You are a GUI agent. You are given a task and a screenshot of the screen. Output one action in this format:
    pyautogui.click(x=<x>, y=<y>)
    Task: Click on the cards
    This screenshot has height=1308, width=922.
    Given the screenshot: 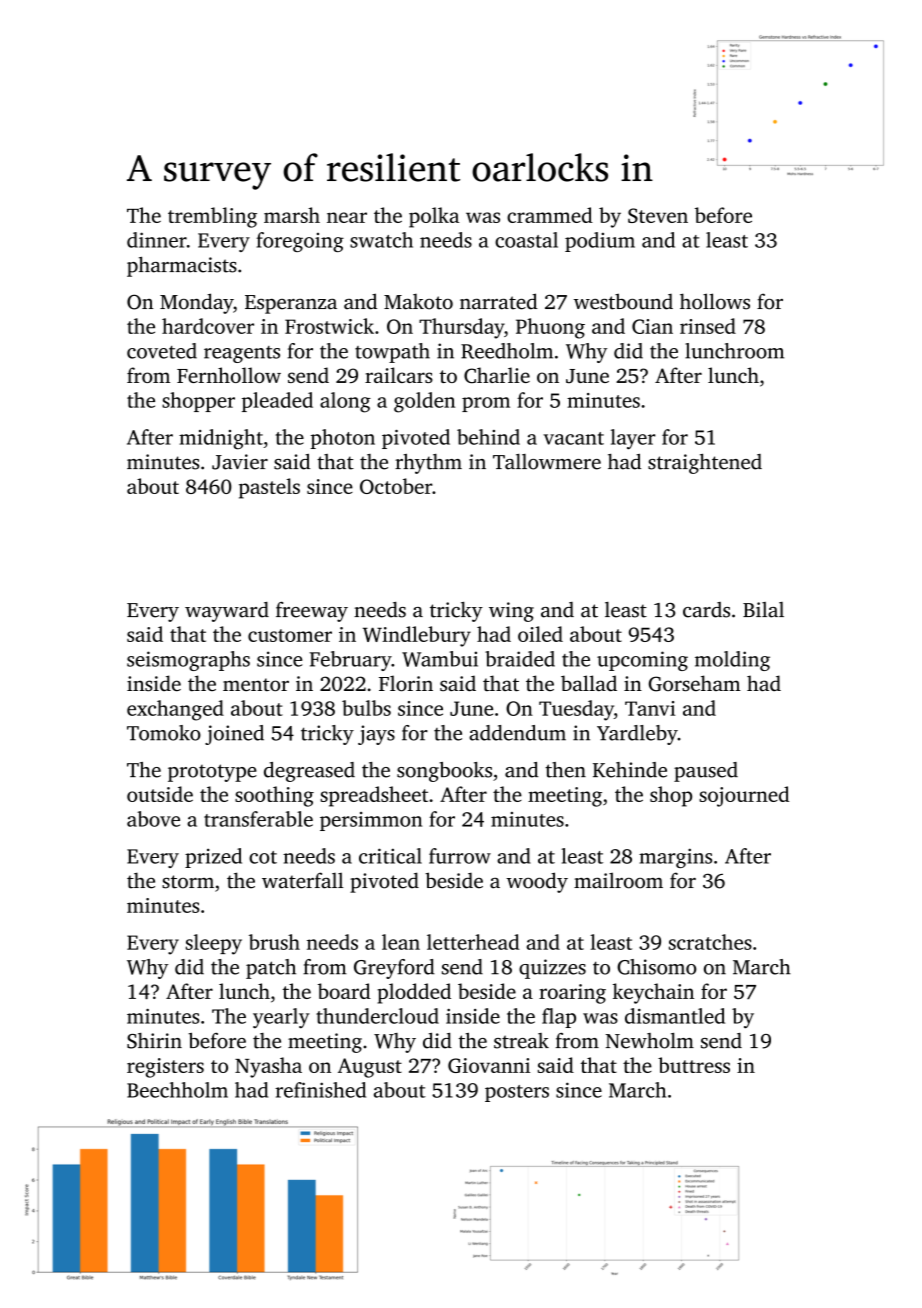 What is the action you would take?
    pyautogui.click(x=706, y=610)
